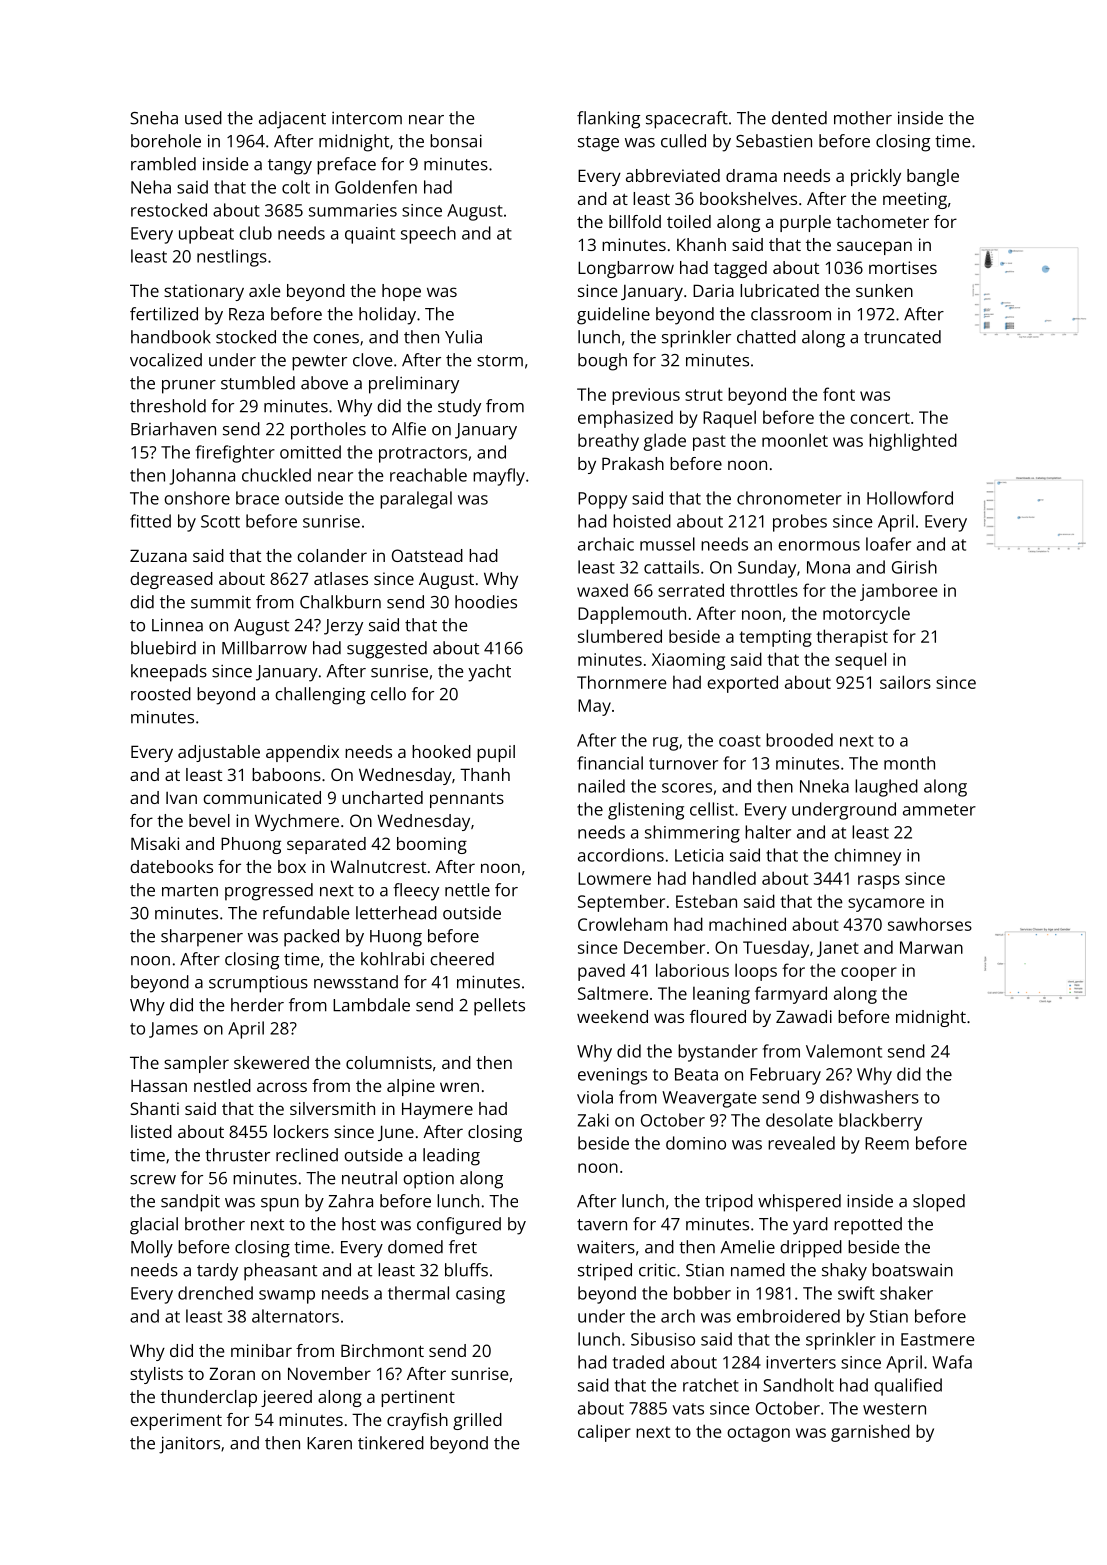  What do you see at coordinates (863, 118) in the screenshot?
I see `mother` at bounding box center [863, 118].
